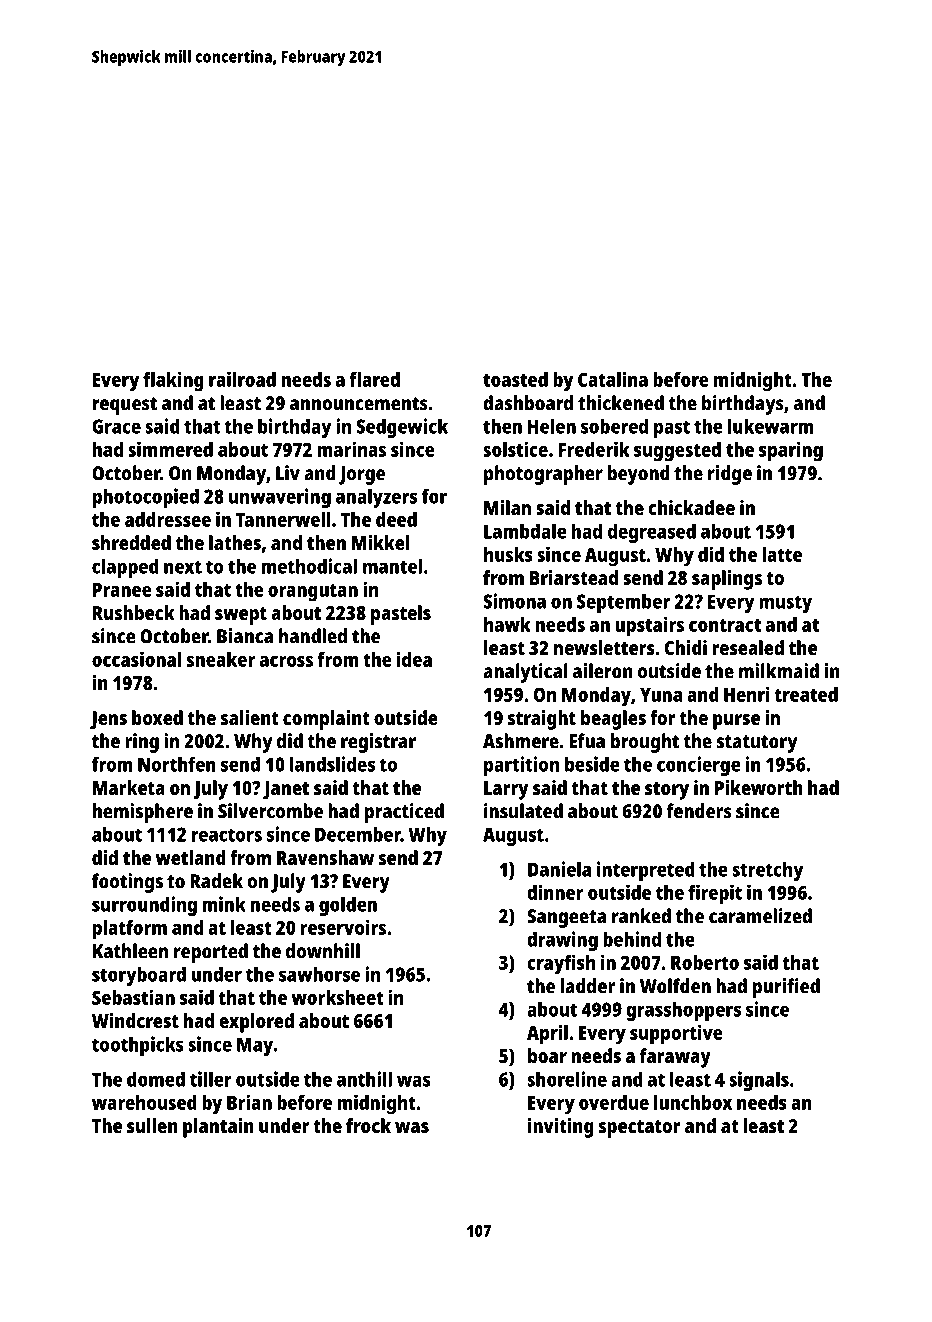 The width and height of the image is (932, 1322). I want to click on Simona, so click(514, 601).
